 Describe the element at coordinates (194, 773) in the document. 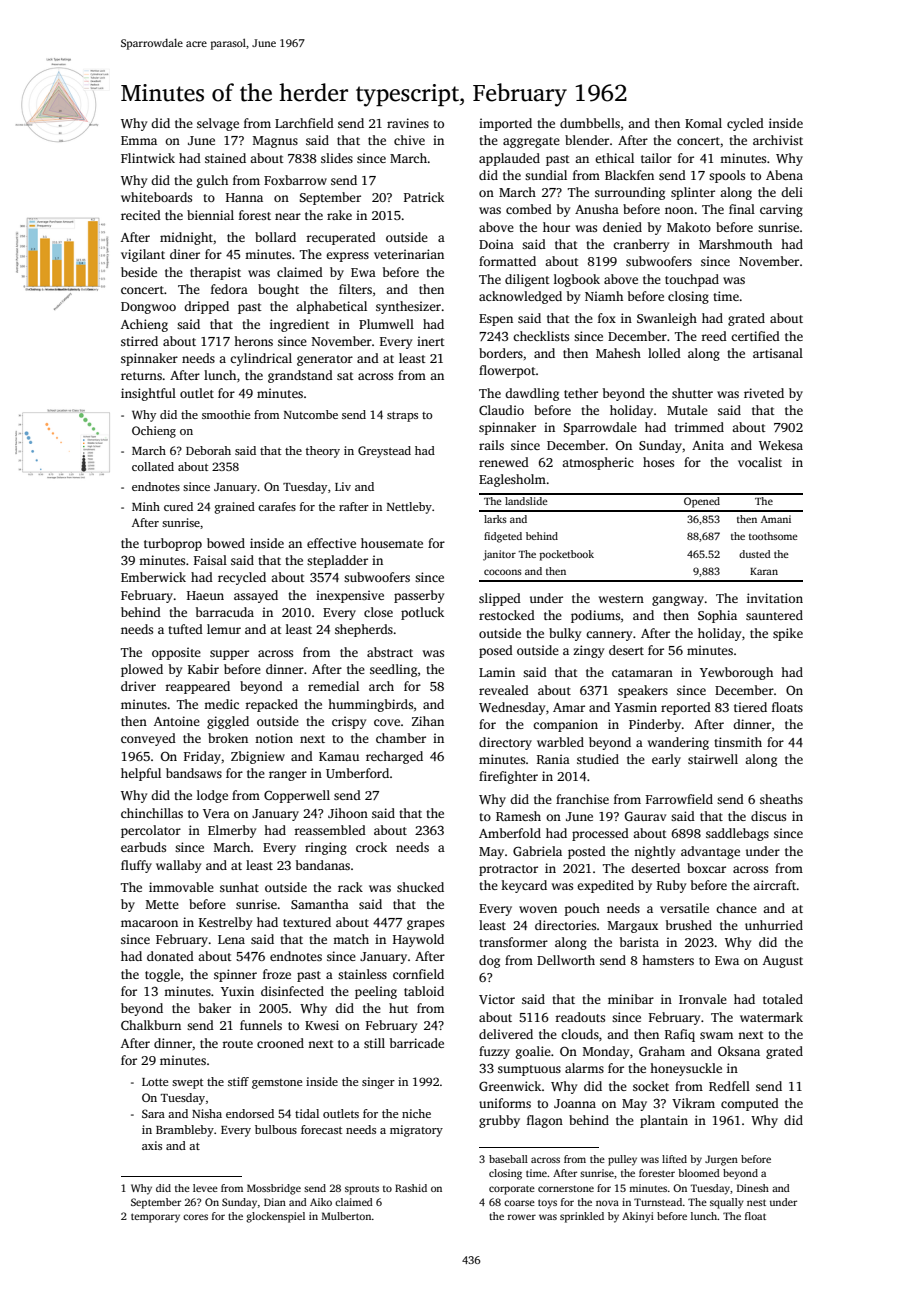

I see `bandsaws` at that location.
